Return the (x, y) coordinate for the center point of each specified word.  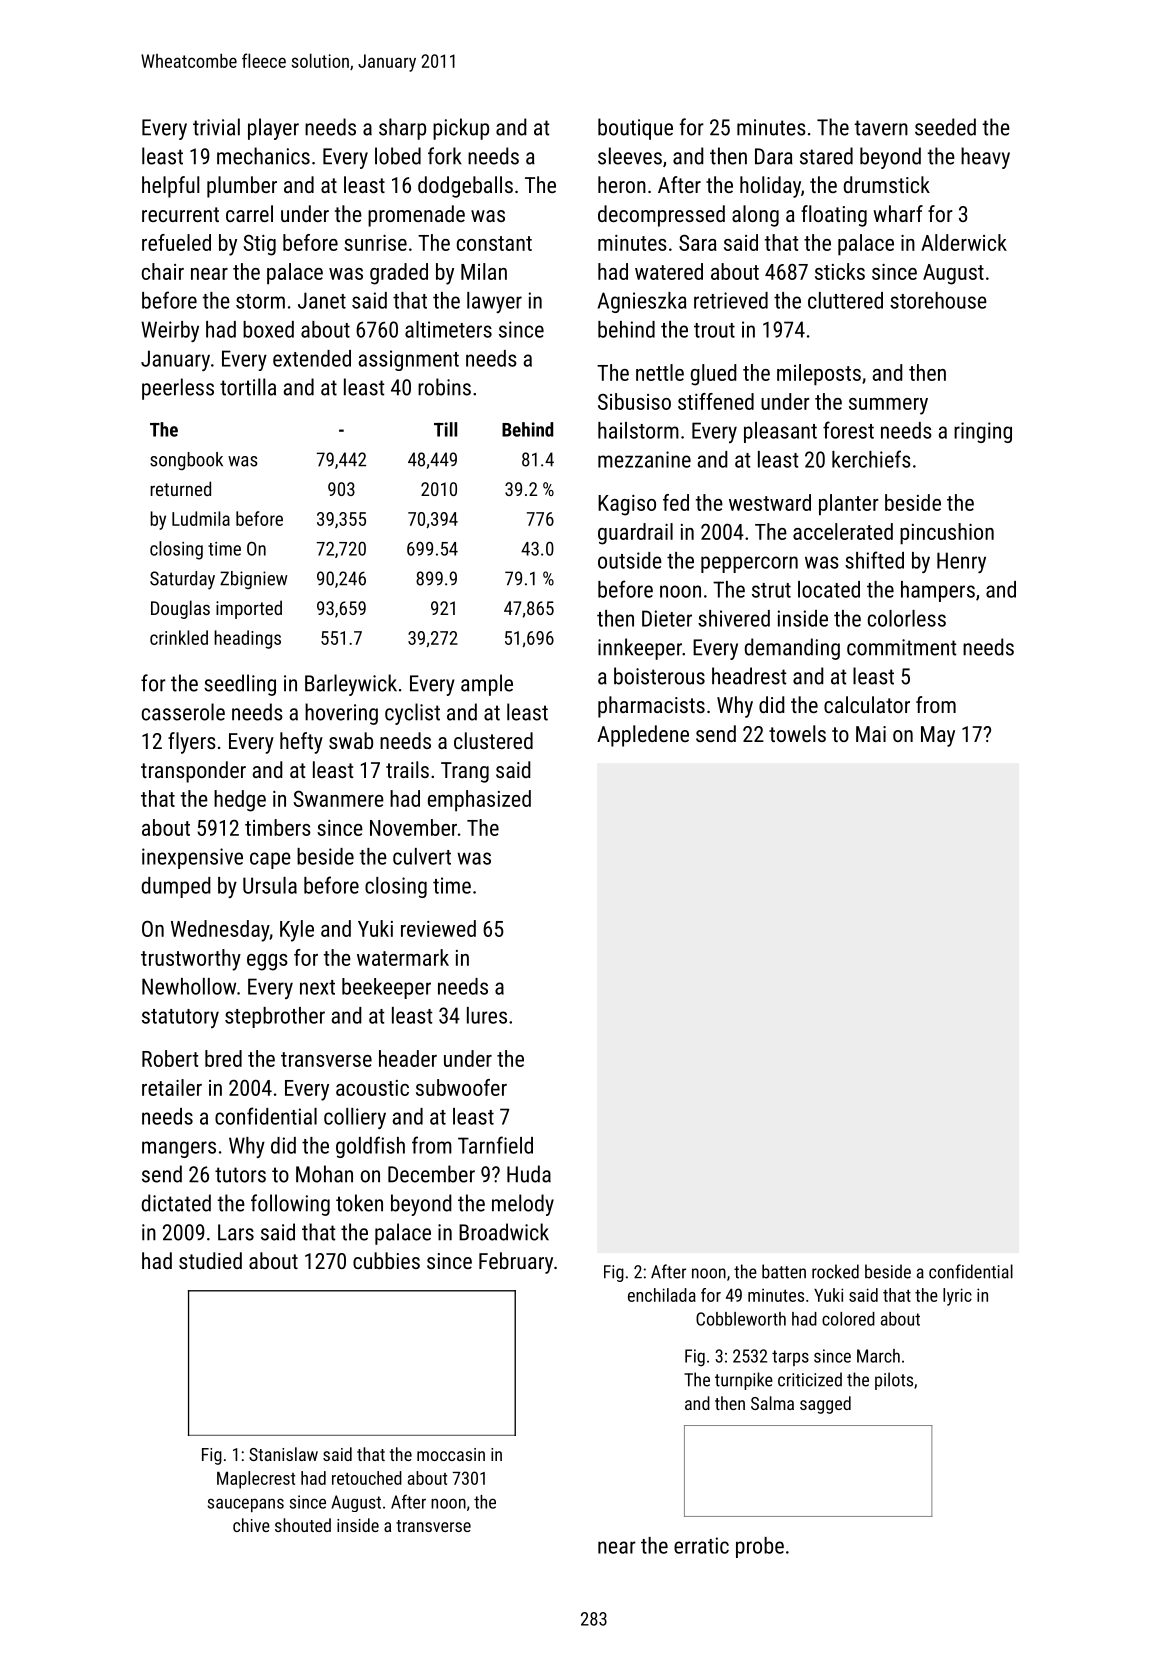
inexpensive (192, 858)
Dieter (667, 618)
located (829, 589)
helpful (171, 187)
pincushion (947, 534)
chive (251, 1525)
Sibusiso (634, 401)
